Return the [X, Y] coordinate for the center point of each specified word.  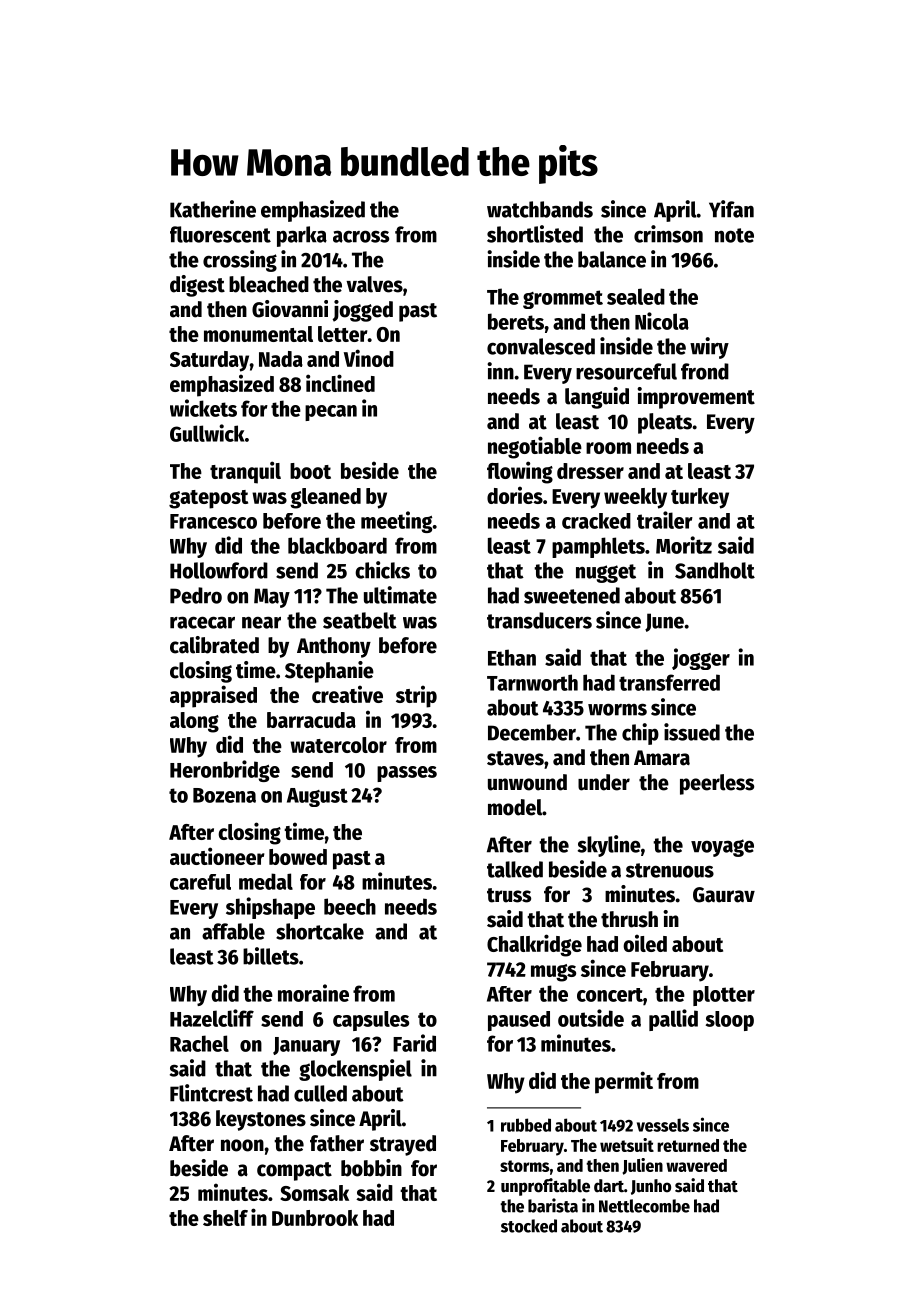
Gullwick [207, 433]
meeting [396, 522]
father [337, 1143]
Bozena [224, 795]
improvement [696, 398]
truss [509, 895]
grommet [563, 299]
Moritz [684, 545]
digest [197, 286]
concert [610, 995]
